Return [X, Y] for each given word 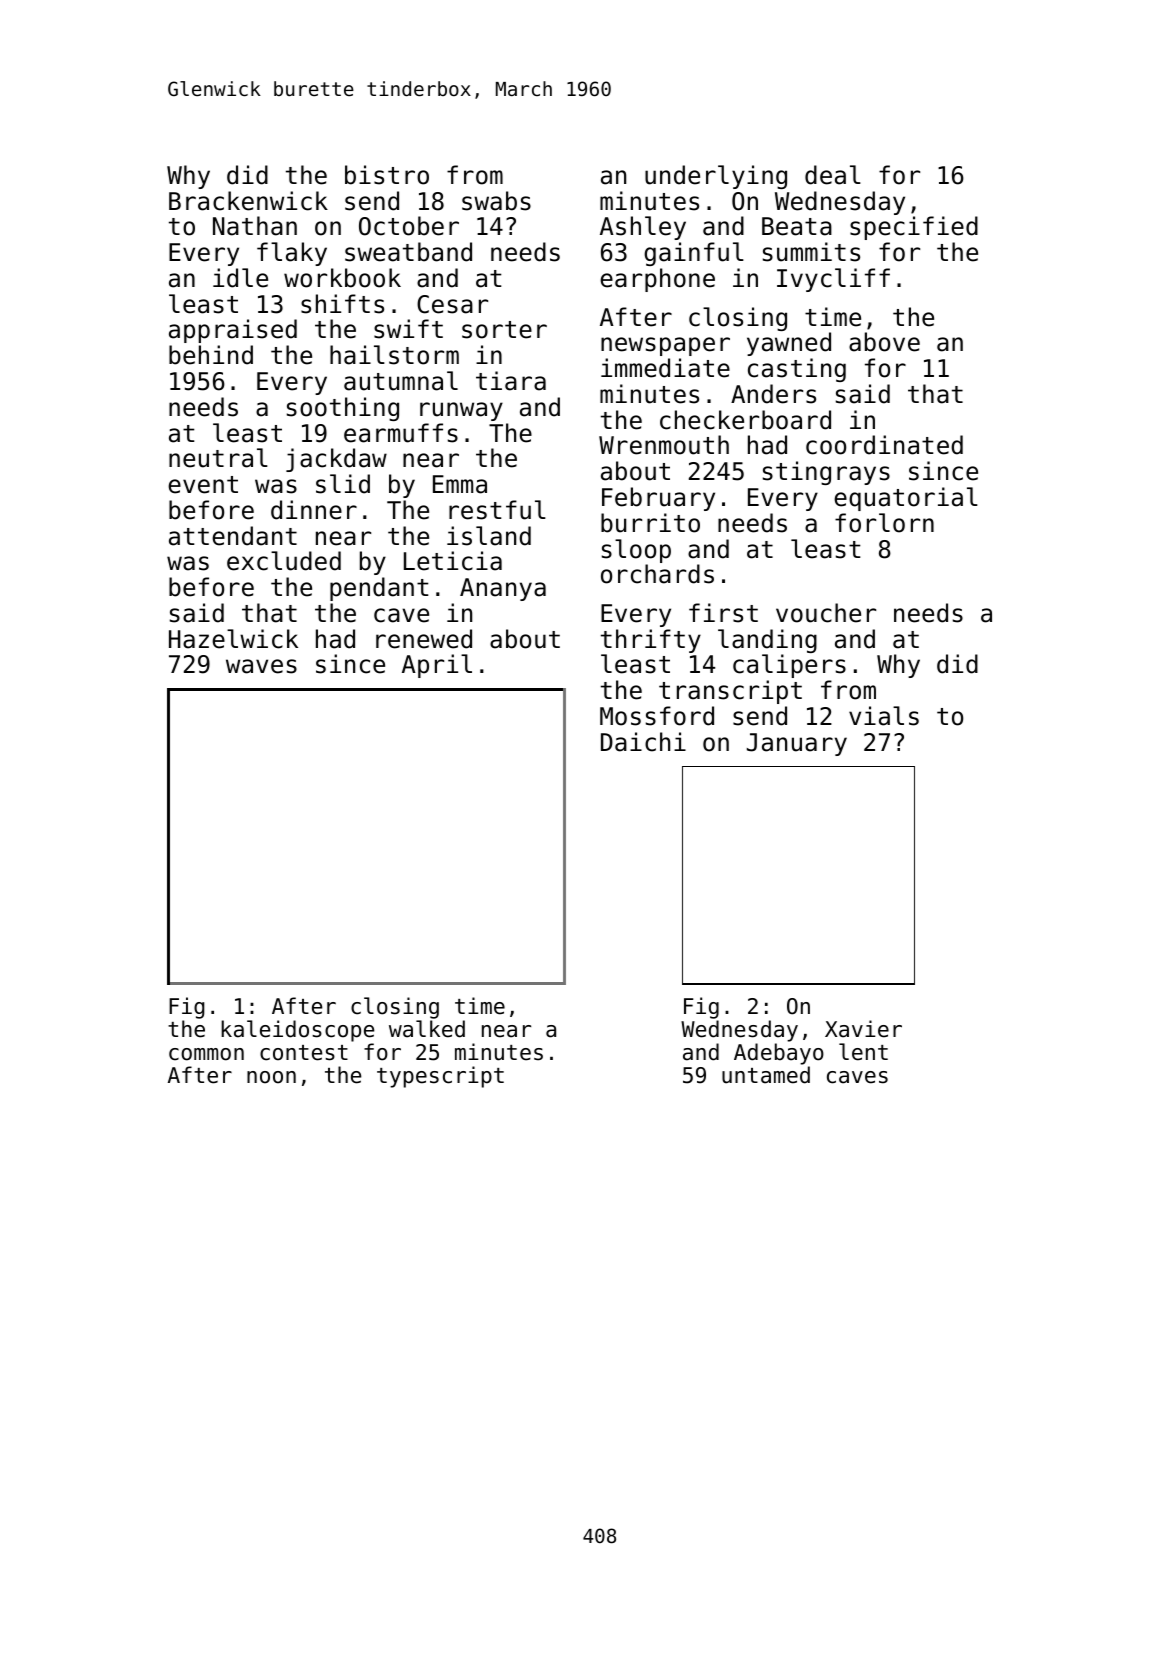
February [658, 499]
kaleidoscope [297, 1031]
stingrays [826, 473]
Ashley [643, 228]
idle [240, 278]
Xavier [863, 1029]
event [203, 485]
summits [811, 252]
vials [884, 716]
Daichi [643, 742]
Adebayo [779, 1054]
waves [261, 666]
